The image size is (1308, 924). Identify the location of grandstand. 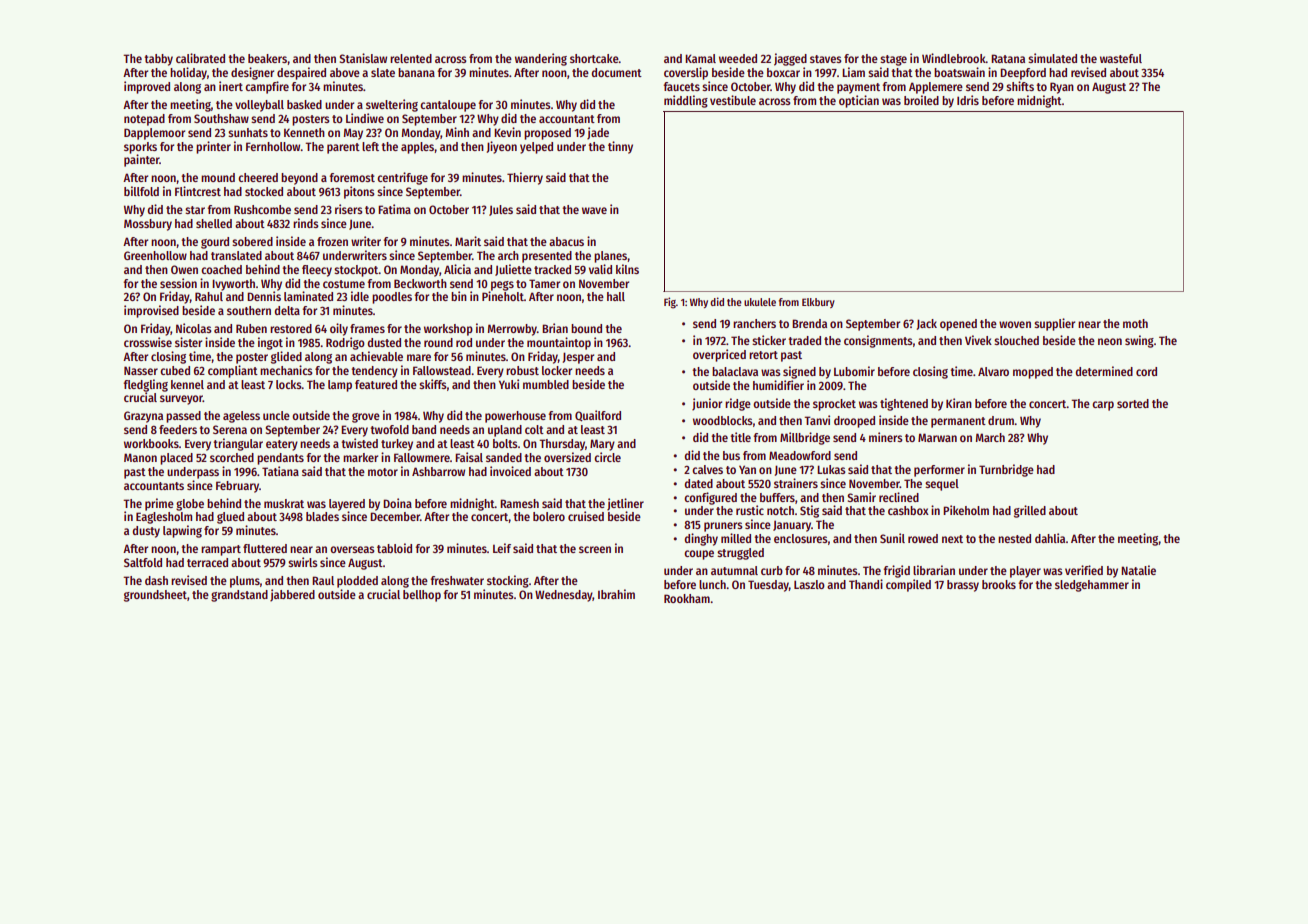
(239, 596).
